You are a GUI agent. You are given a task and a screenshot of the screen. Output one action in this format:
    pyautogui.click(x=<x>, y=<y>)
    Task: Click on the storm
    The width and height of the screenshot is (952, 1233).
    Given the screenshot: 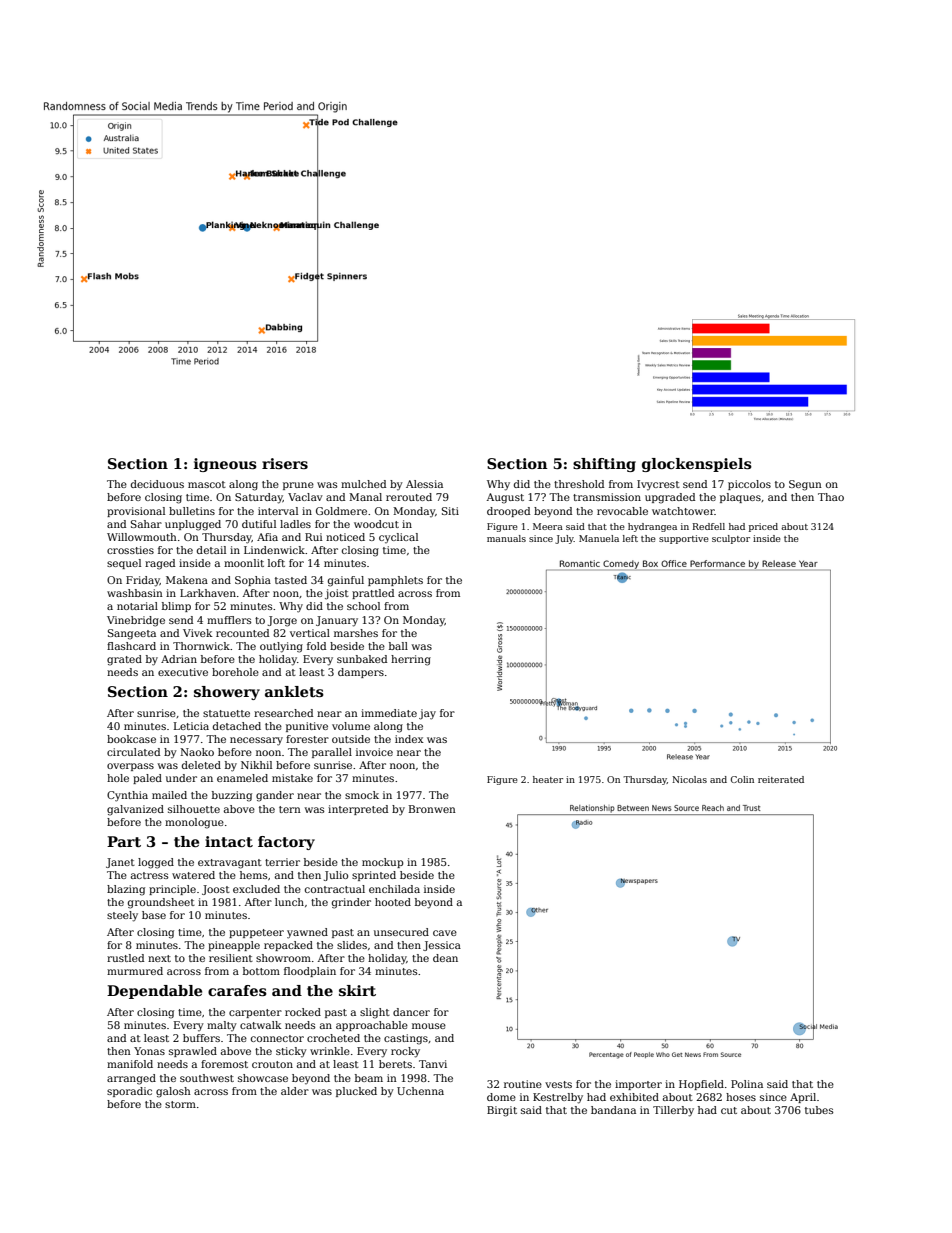 What is the action you would take?
    pyautogui.click(x=180, y=1104)
